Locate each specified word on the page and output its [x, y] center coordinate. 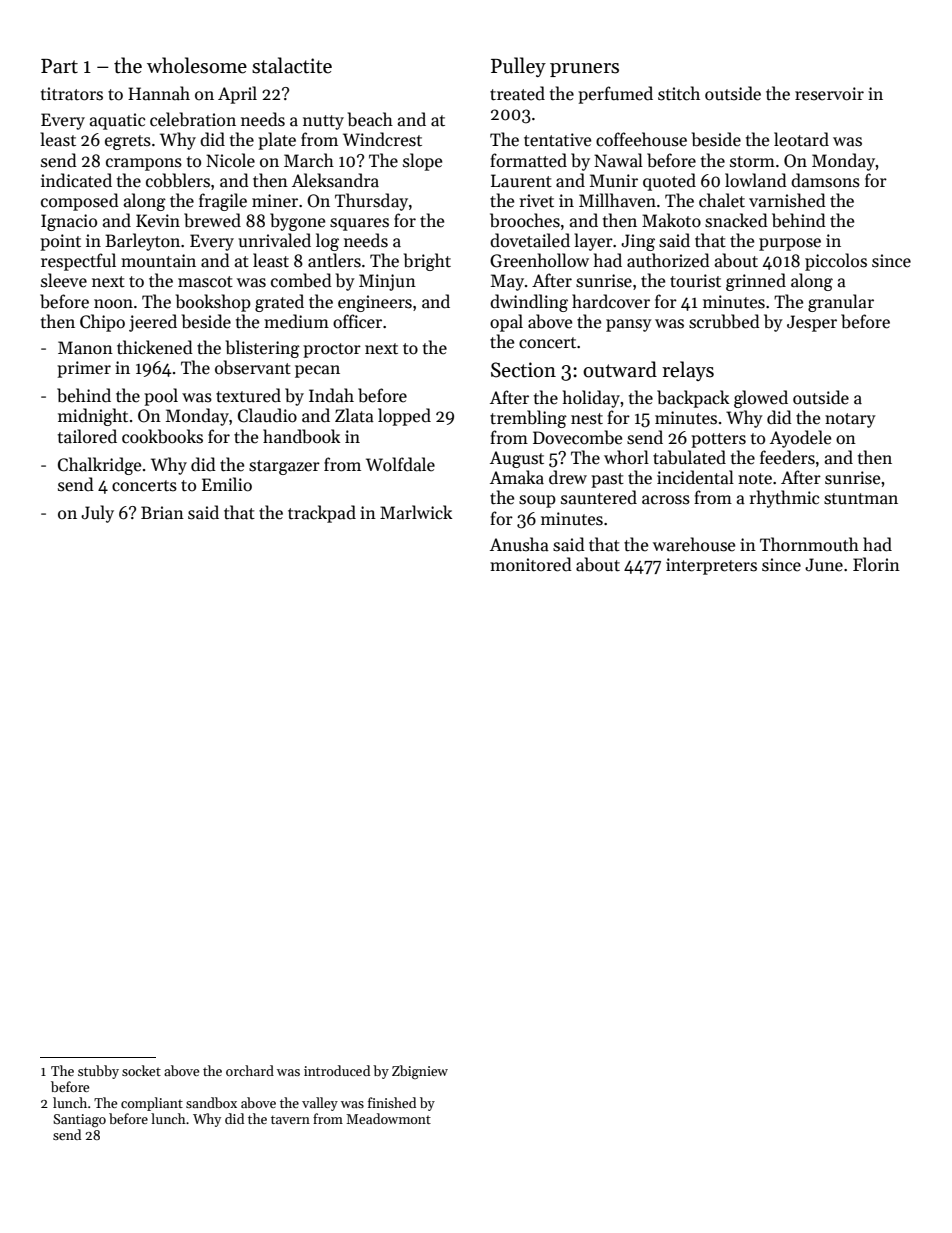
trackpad [322, 514]
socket [141, 1070]
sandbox [211, 1102]
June [824, 565]
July [97, 514]
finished [392, 1102]
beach [370, 119]
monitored [531, 564]
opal [506, 323]
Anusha [519, 544]
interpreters [711, 566]
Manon [85, 348]
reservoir [829, 94]
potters [718, 440]
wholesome [197, 65]
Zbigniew [420, 1072]
